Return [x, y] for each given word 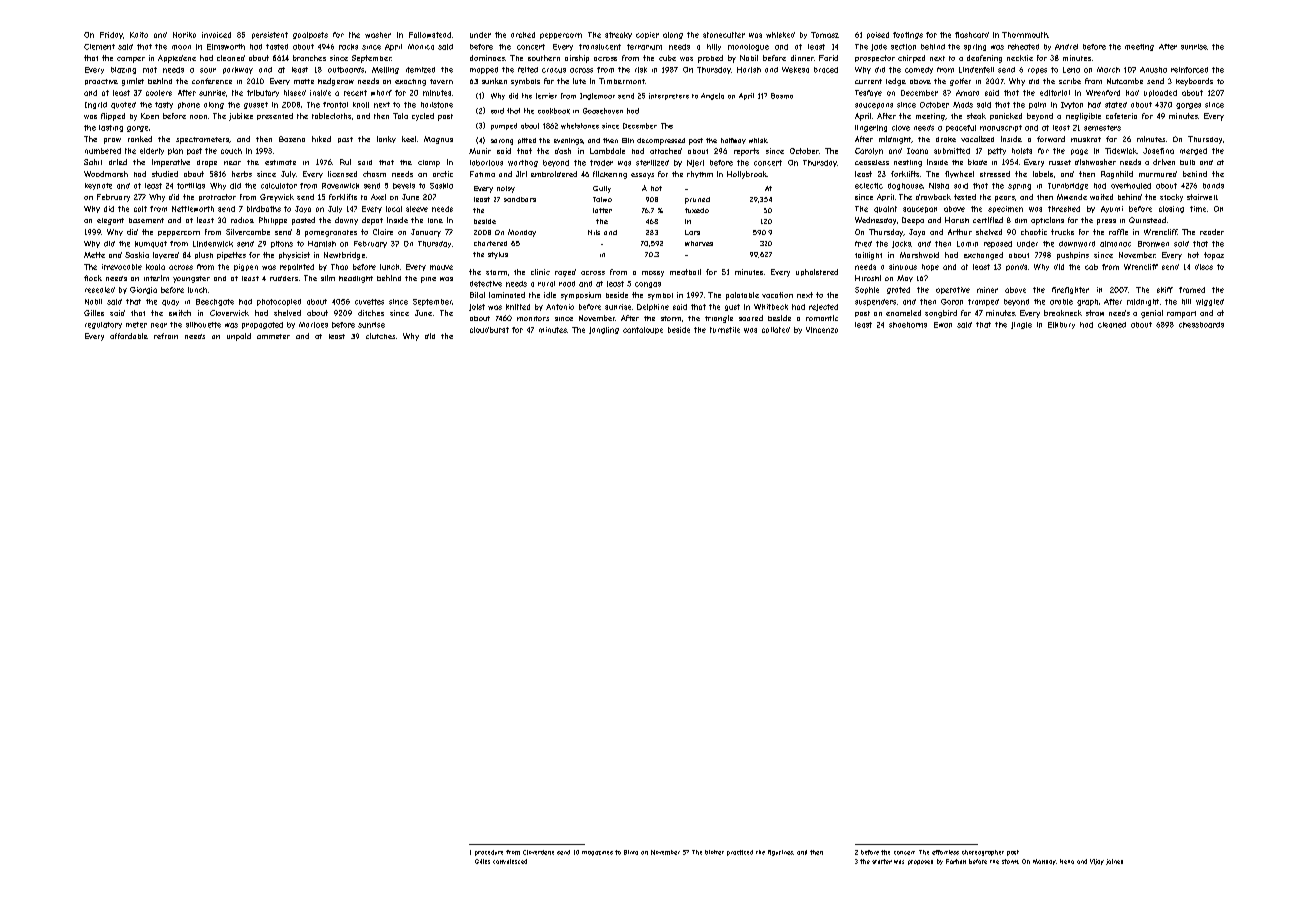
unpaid [239, 337]
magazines [597, 853]
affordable [129, 336]
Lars [692, 232]
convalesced [510, 861]
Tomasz [825, 35]
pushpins [1073, 256]
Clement [99, 47]
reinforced [1189, 70]
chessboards [1201, 325]
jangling [604, 330]
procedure [489, 853]
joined [1114, 862]
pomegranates [331, 233]
